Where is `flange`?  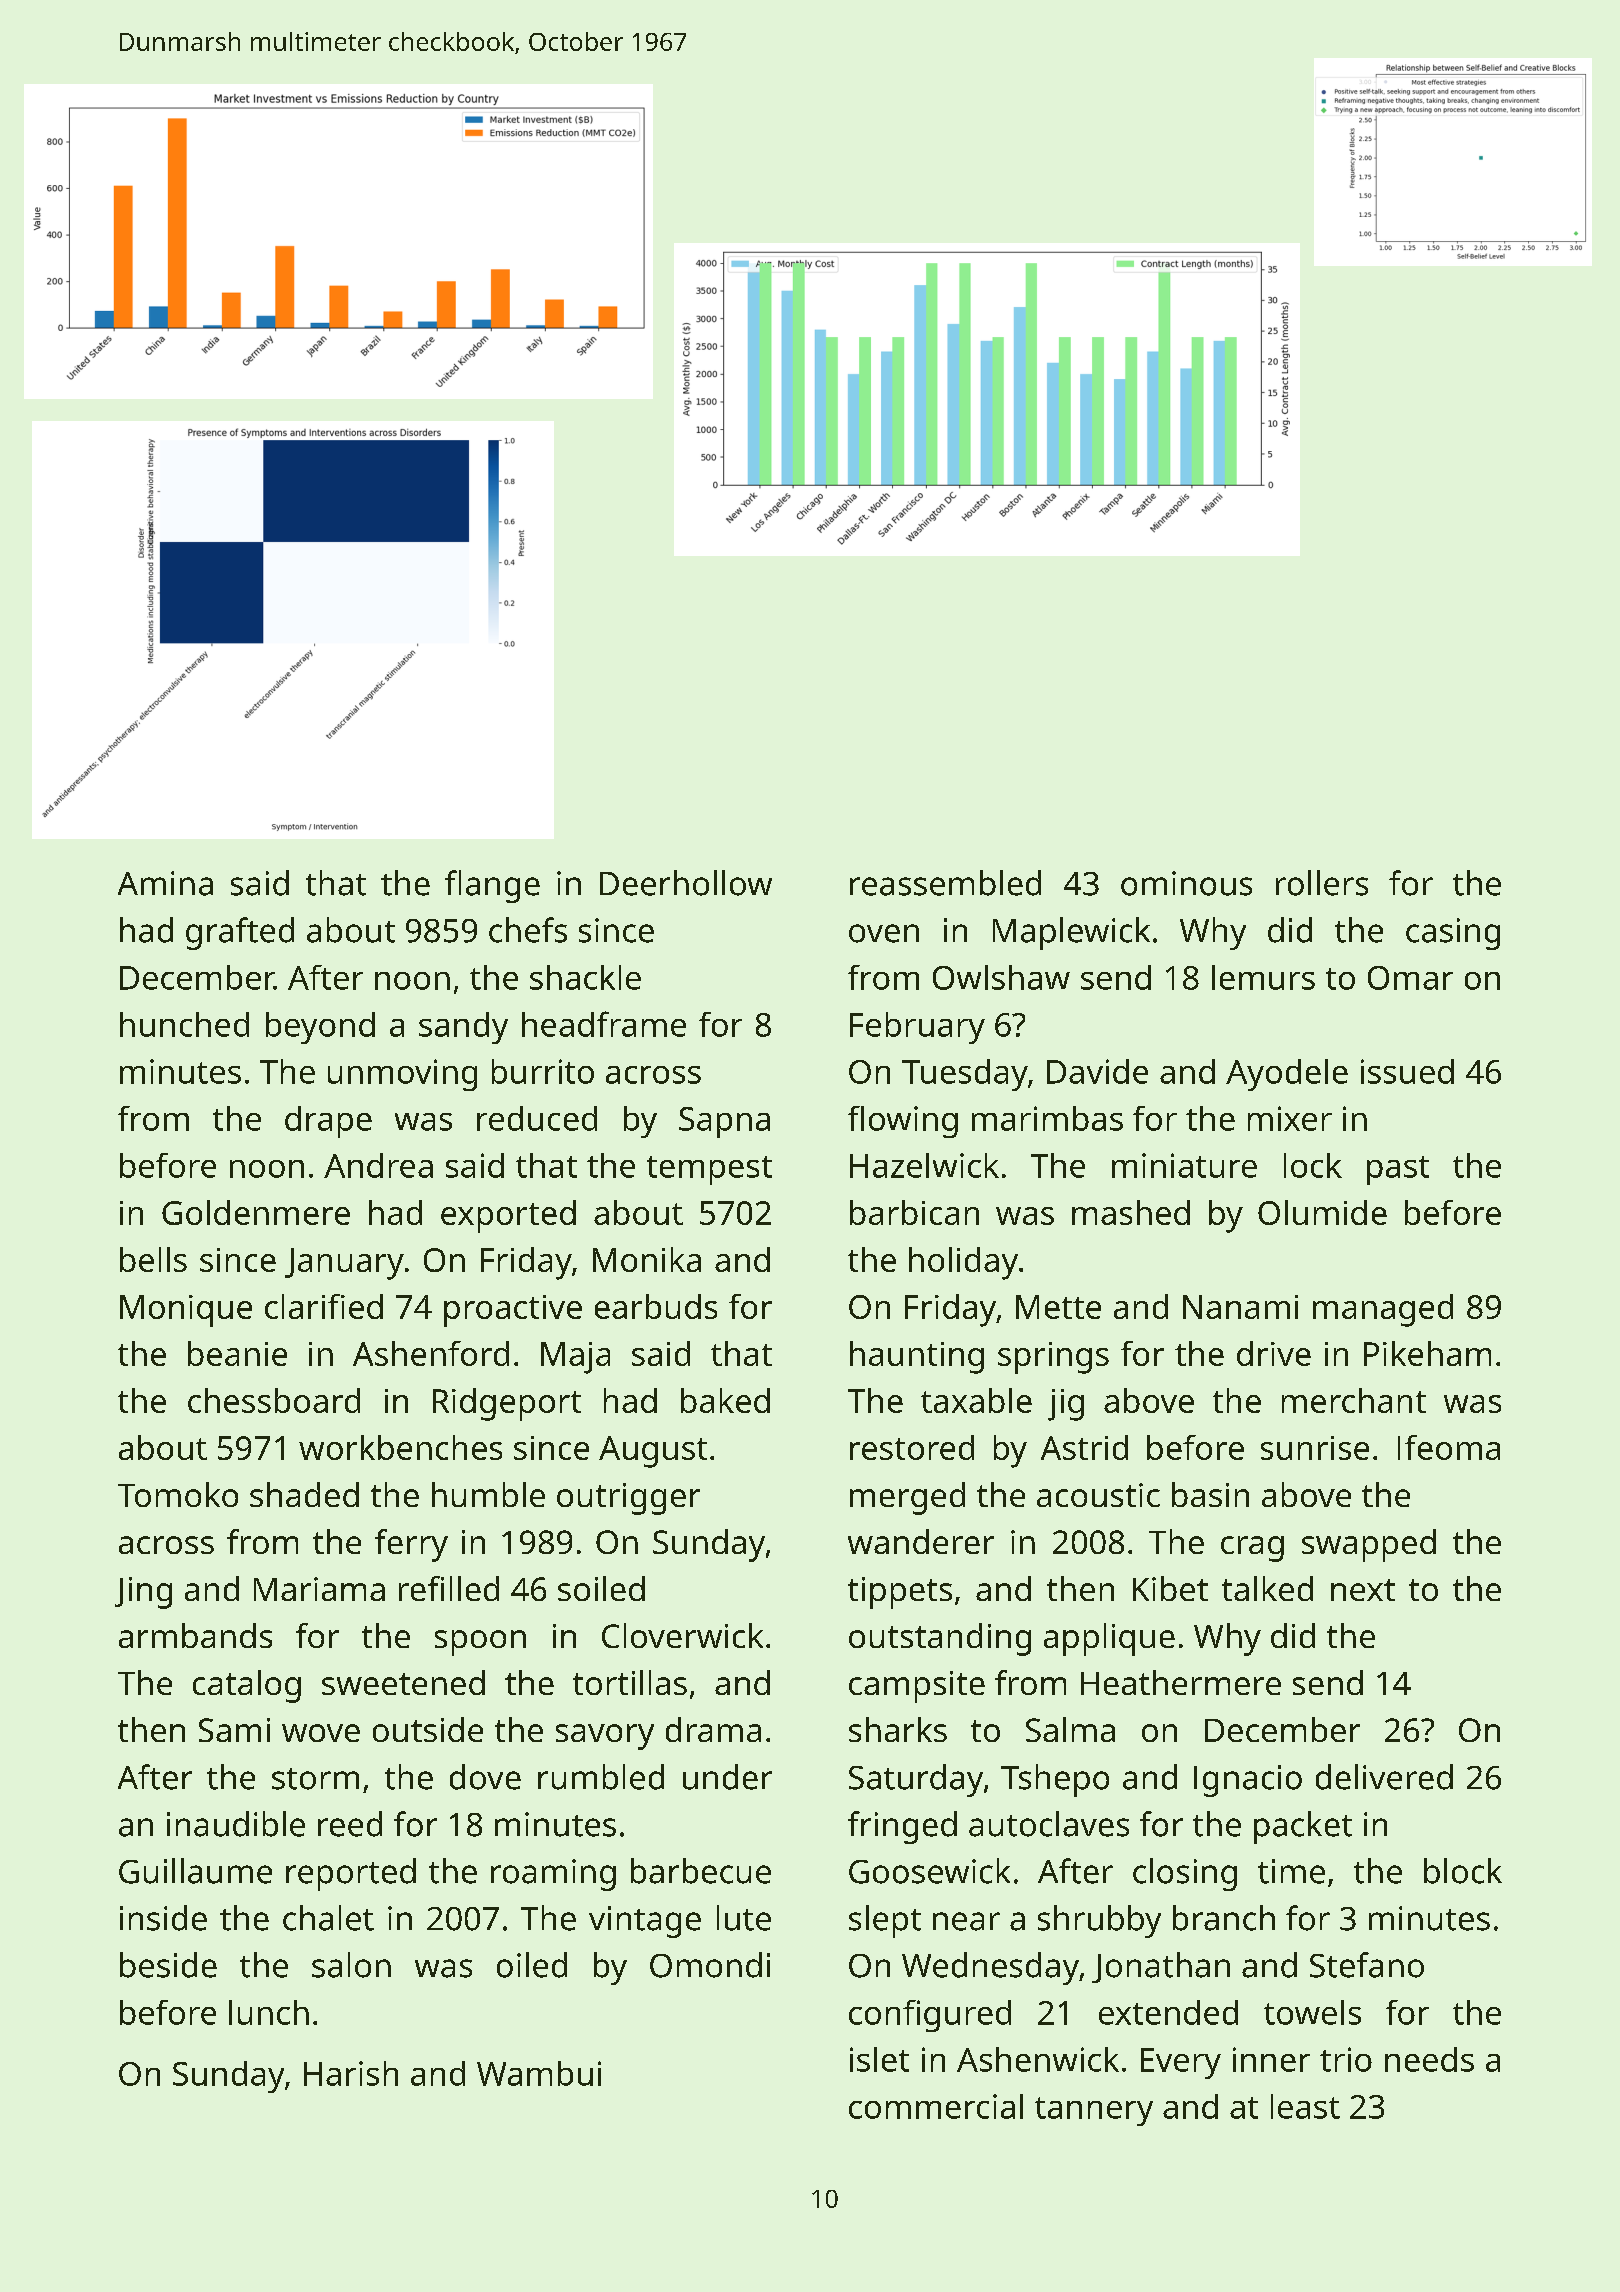 flange is located at coordinates (492, 886).
